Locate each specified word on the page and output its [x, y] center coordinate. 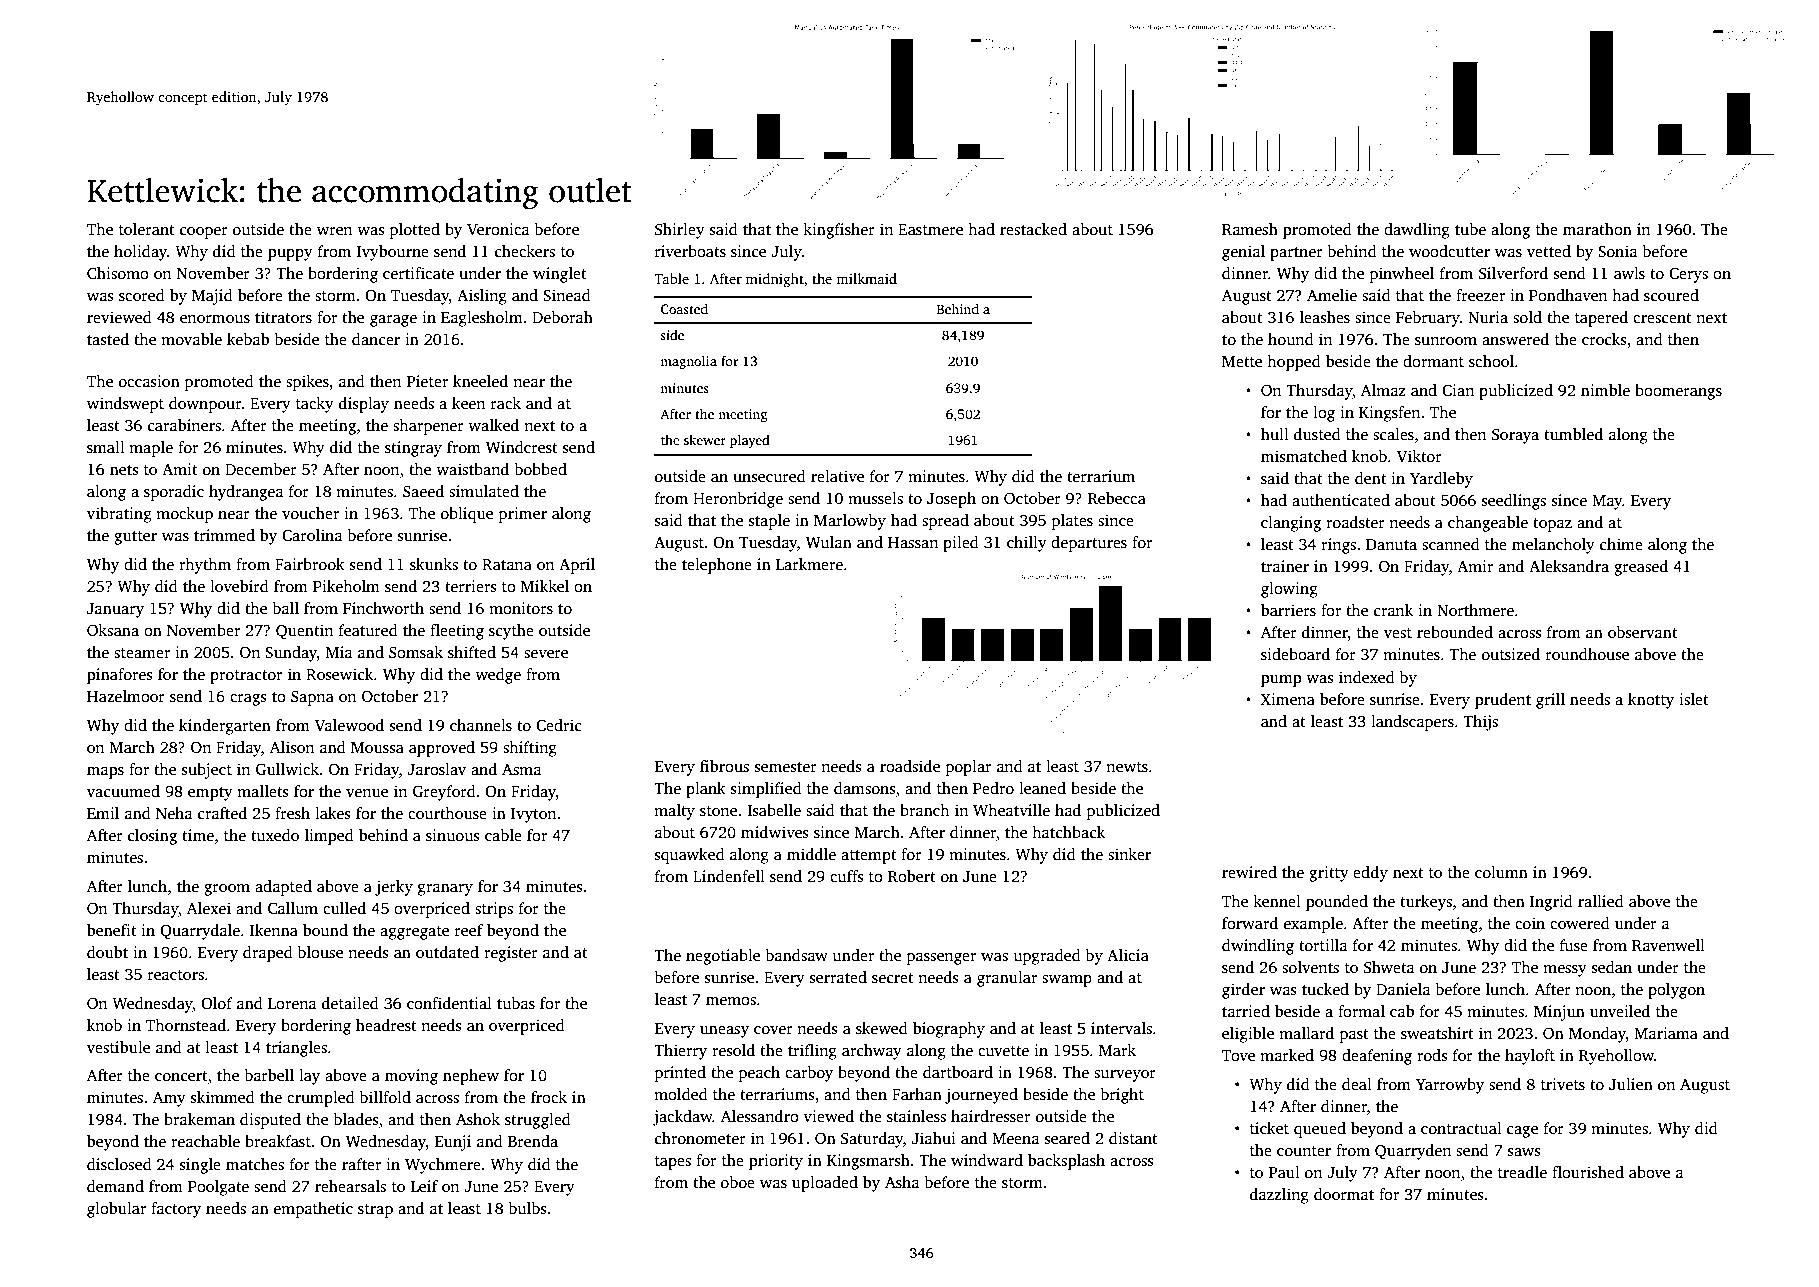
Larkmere [809, 564]
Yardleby [1441, 480]
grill [1550, 701]
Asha [902, 1182]
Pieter [427, 381]
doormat [1344, 1194]
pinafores [120, 676]
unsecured [769, 476]
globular [116, 1210]
